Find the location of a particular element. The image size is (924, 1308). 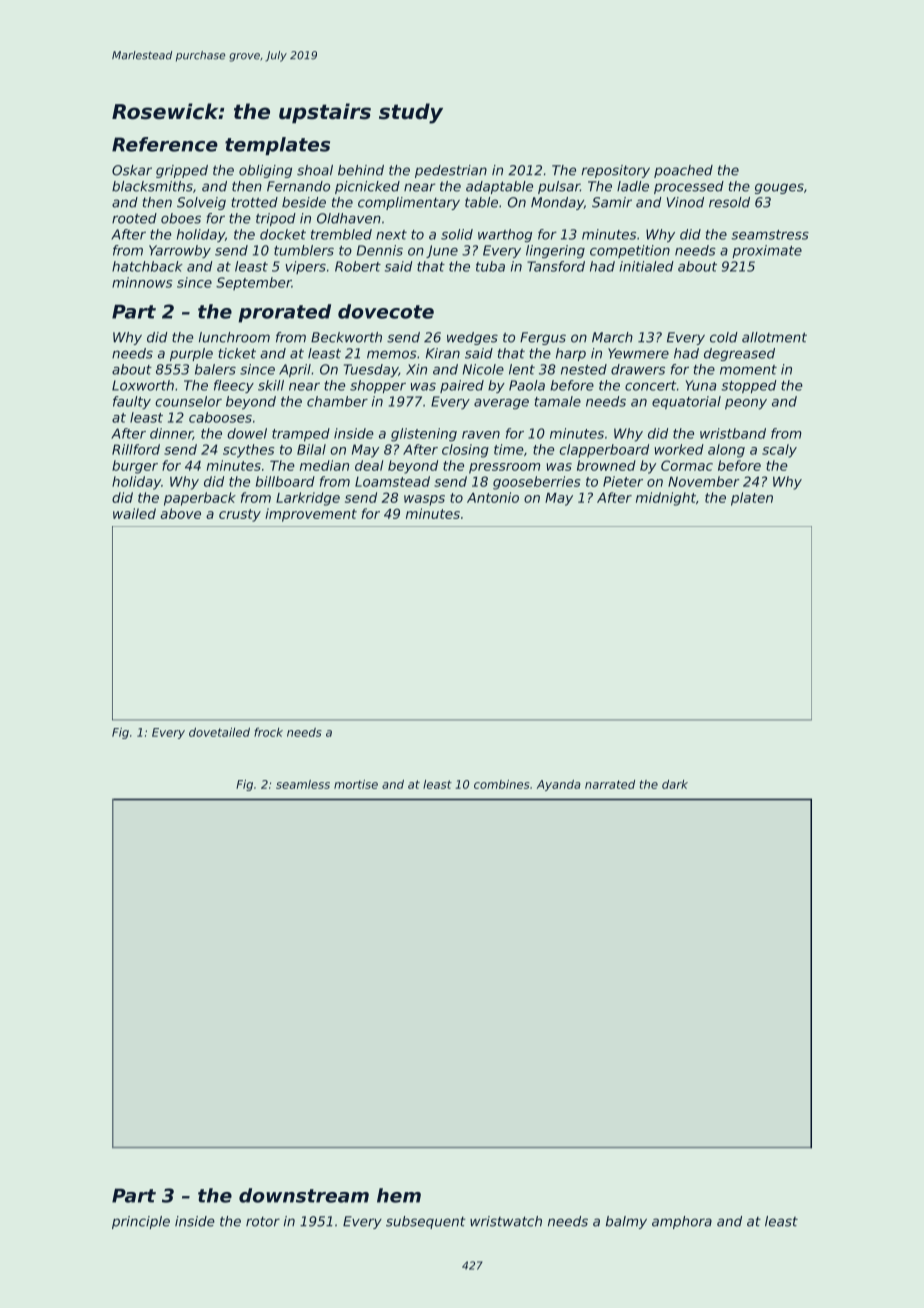

scaly is located at coordinates (779, 451).
